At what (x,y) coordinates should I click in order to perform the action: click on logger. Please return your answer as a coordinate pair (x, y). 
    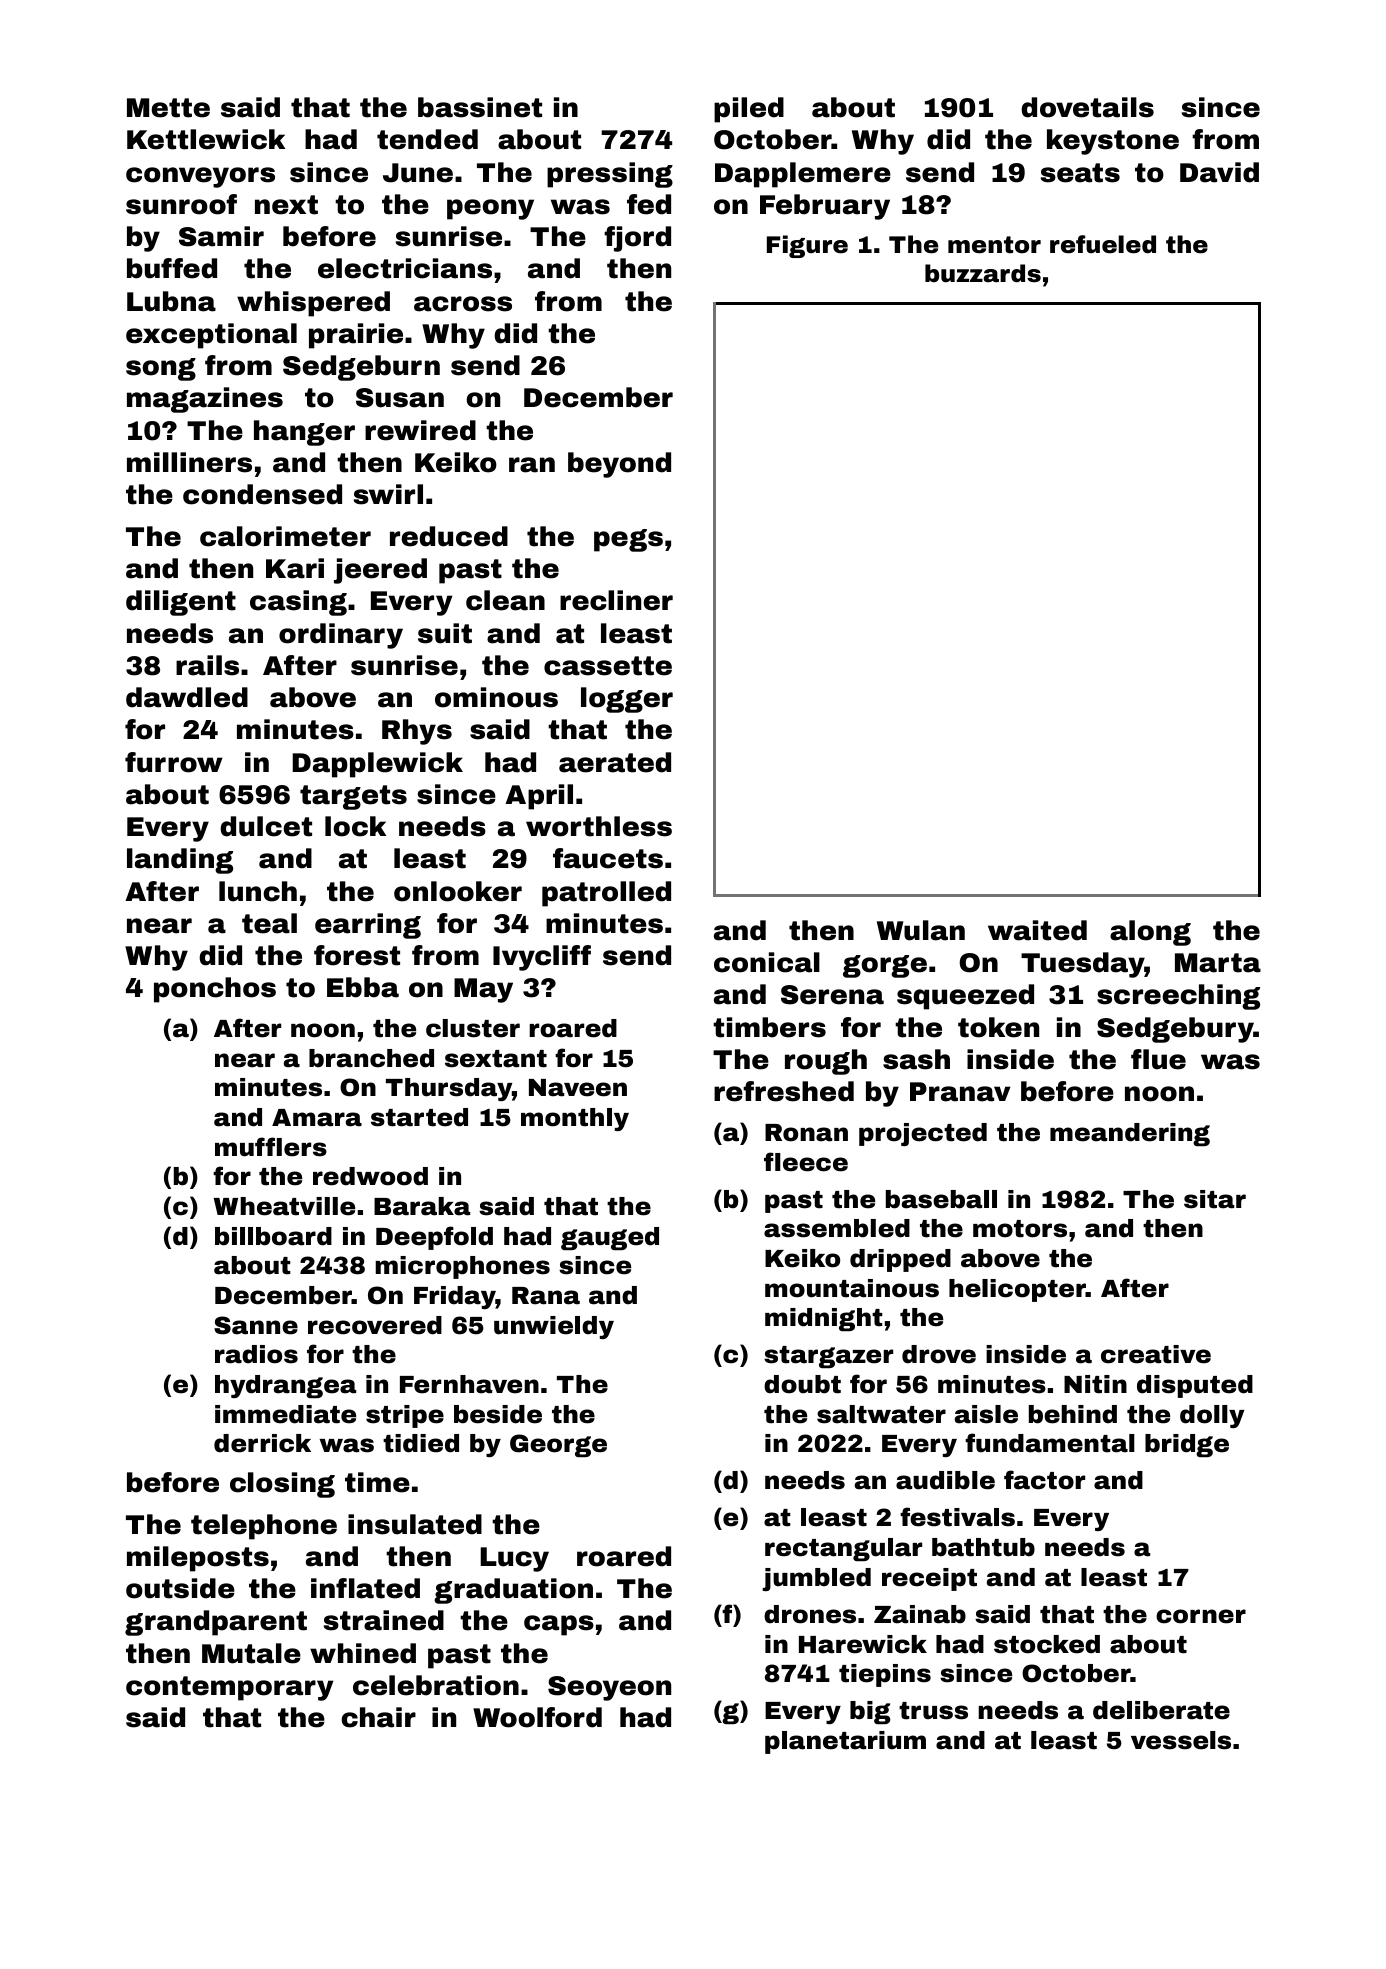
    Looking at the image, I should click on (627, 700).
